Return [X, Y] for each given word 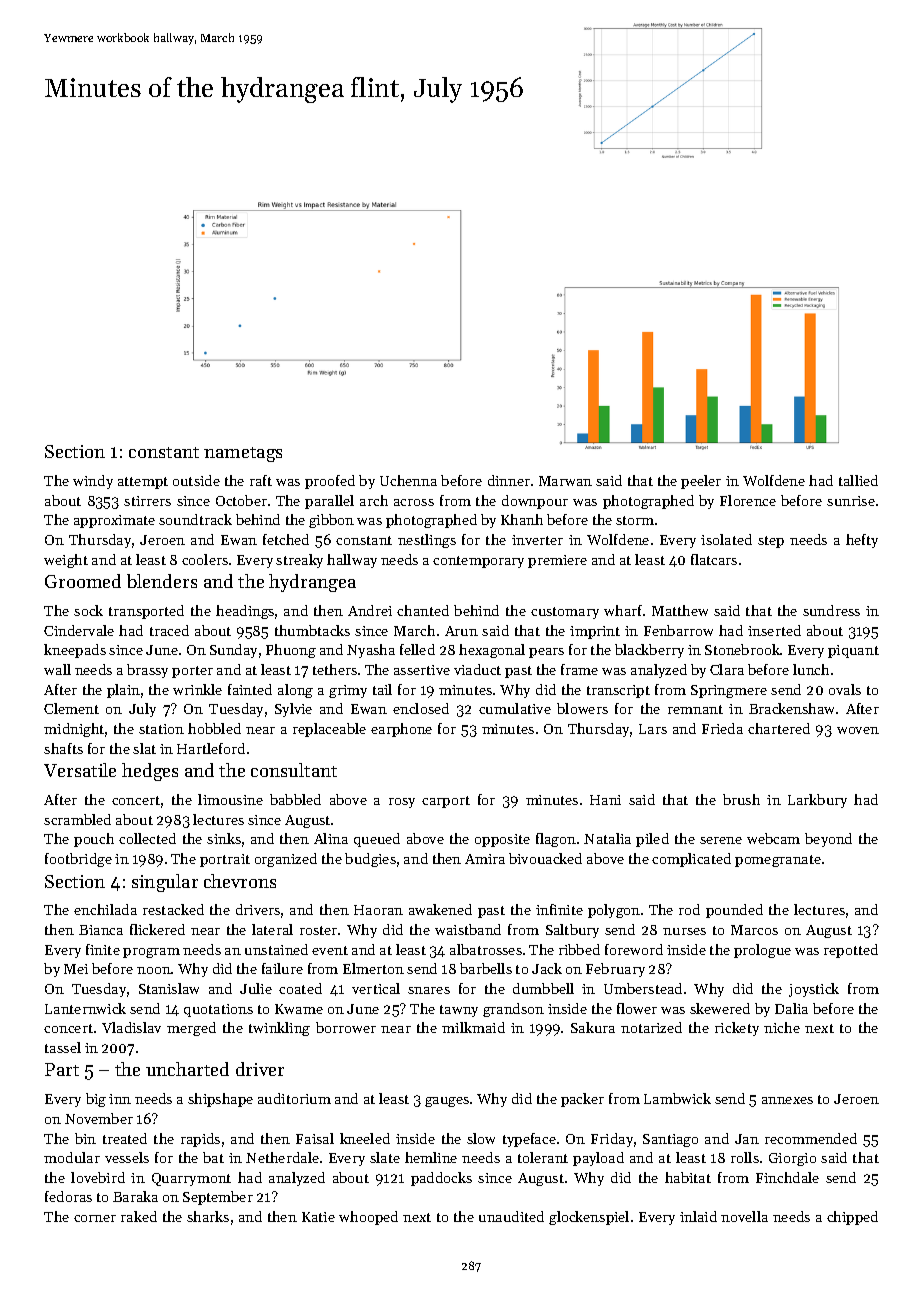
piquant [853, 651]
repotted [851, 951]
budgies [370, 860]
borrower [346, 1027]
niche [782, 1027]
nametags [243, 454]
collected [147, 838]
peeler [701, 482]
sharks [208, 1216]
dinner [509, 480]
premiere [557, 561]
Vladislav [131, 1027]
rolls [745, 1157]
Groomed [83, 581]
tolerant [543, 1157]
